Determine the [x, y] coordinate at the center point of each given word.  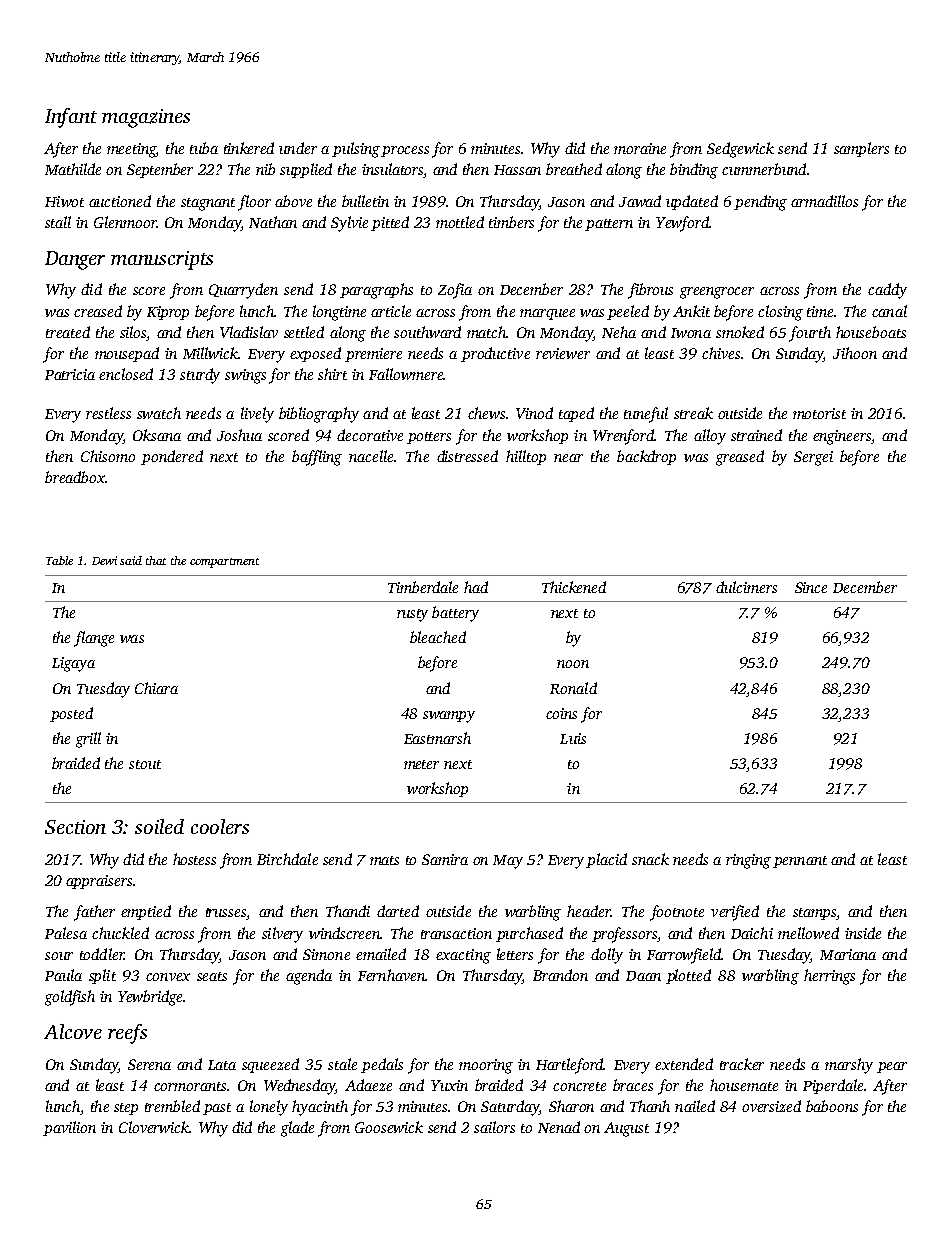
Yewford [682, 224]
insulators [393, 170]
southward [427, 332]
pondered [172, 457]
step [126, 1109]
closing [780, 313]
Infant [71, 118]
